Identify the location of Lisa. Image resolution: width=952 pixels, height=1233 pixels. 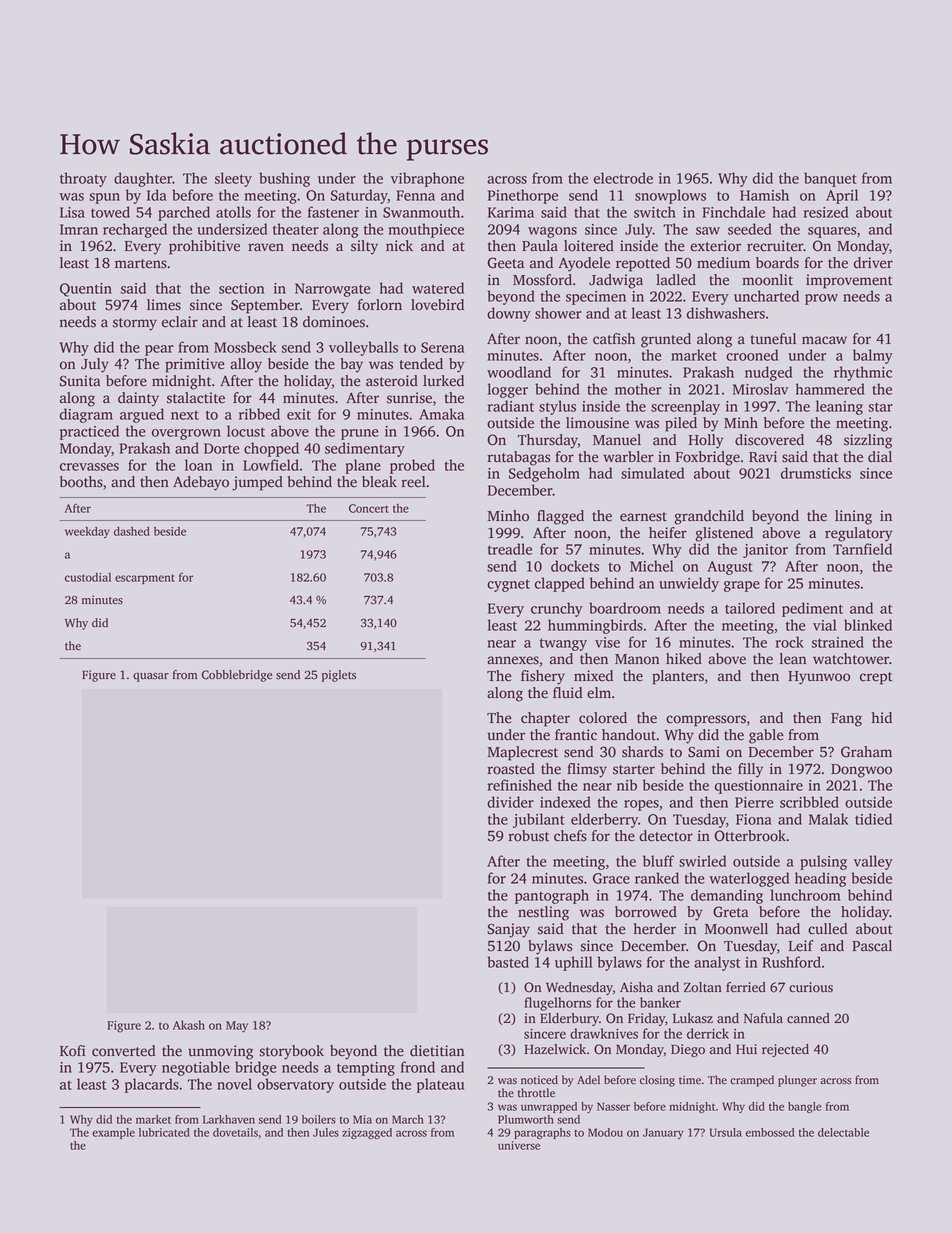
(72, 212).
